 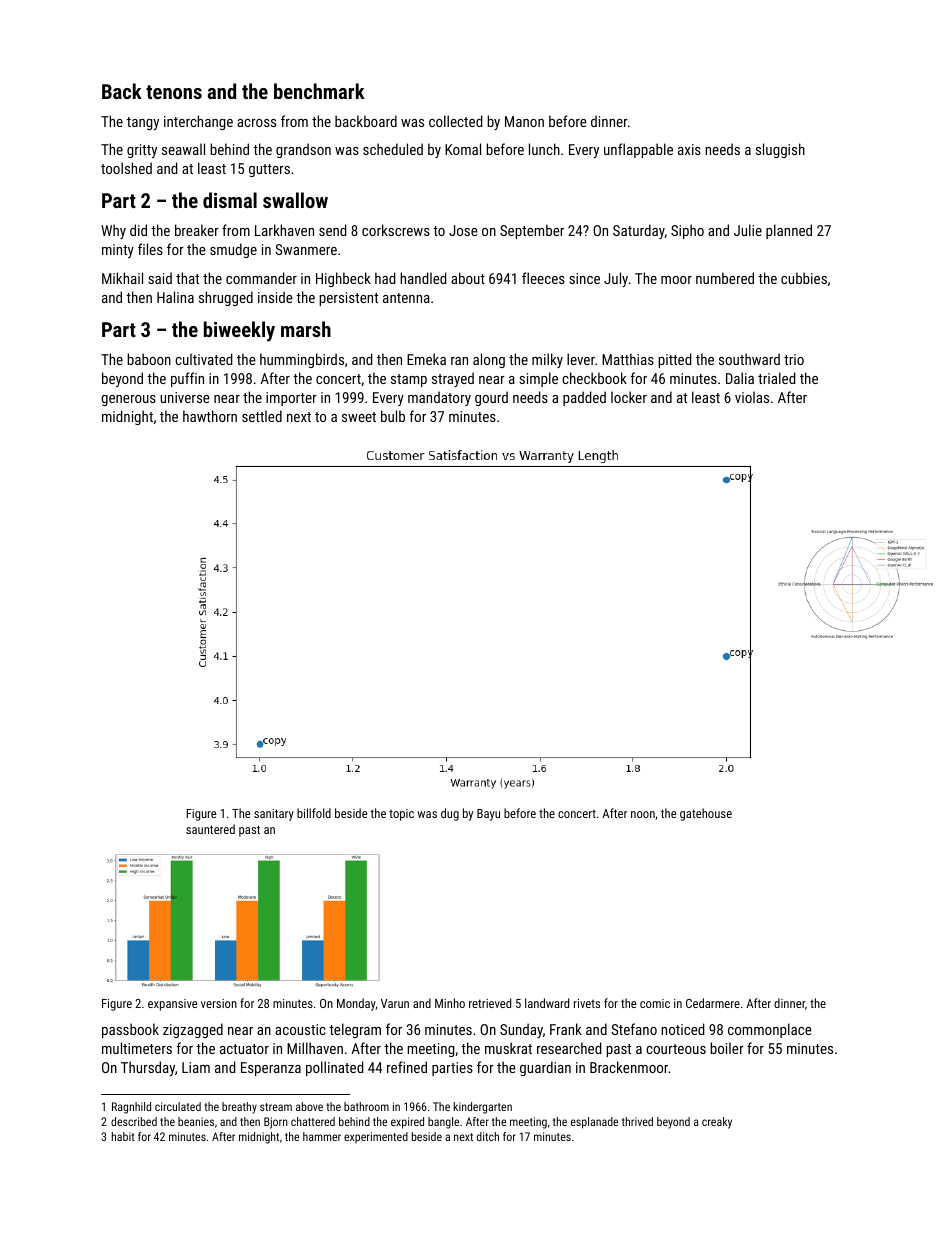 What do you see at coordinates (174, 92) in the document?
I see `tenons` at bounding box center [174, 92].
